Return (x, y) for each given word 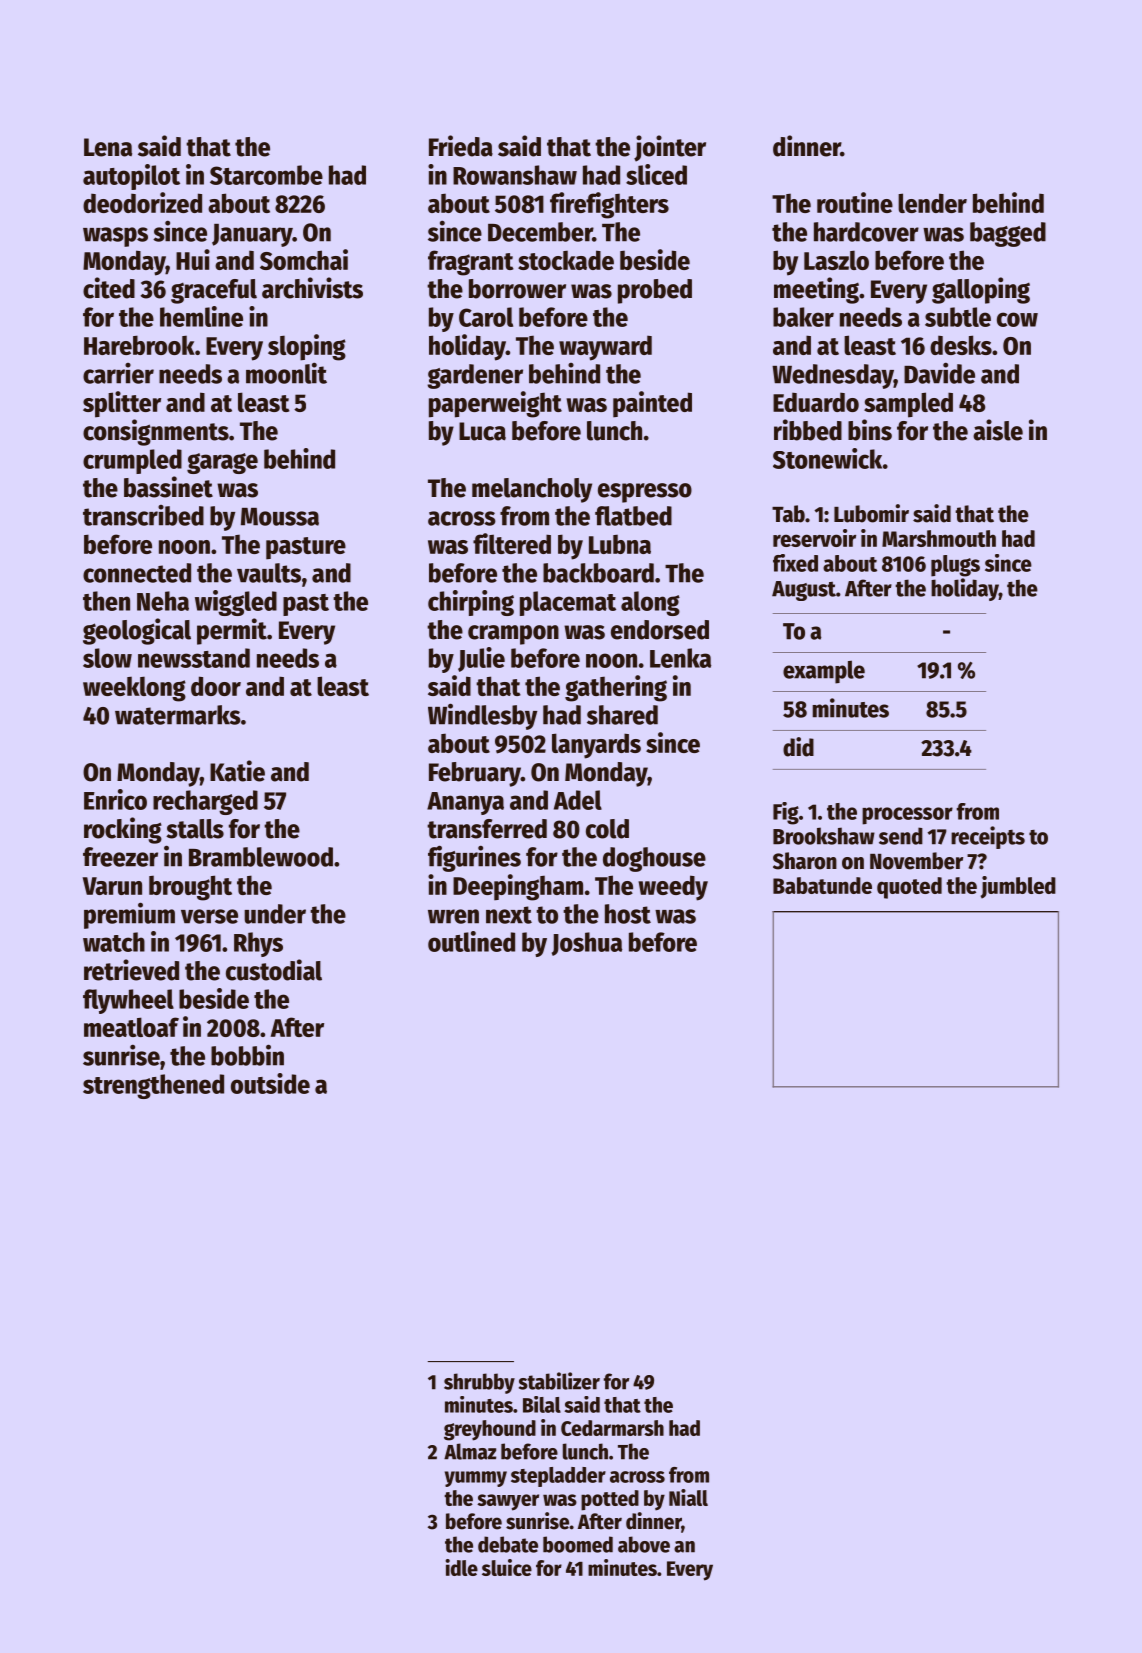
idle (461, 1567)
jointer (670, 148)
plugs (955, 566)
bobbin (247, 1055)
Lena (108, 147)
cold (607, 829)
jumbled (1018, 887)
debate (508, 1544)
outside (270, 1083)
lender (932, 203)
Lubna (620, 544)
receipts (988, 837)
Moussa (280, 517)
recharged (205, 802)
